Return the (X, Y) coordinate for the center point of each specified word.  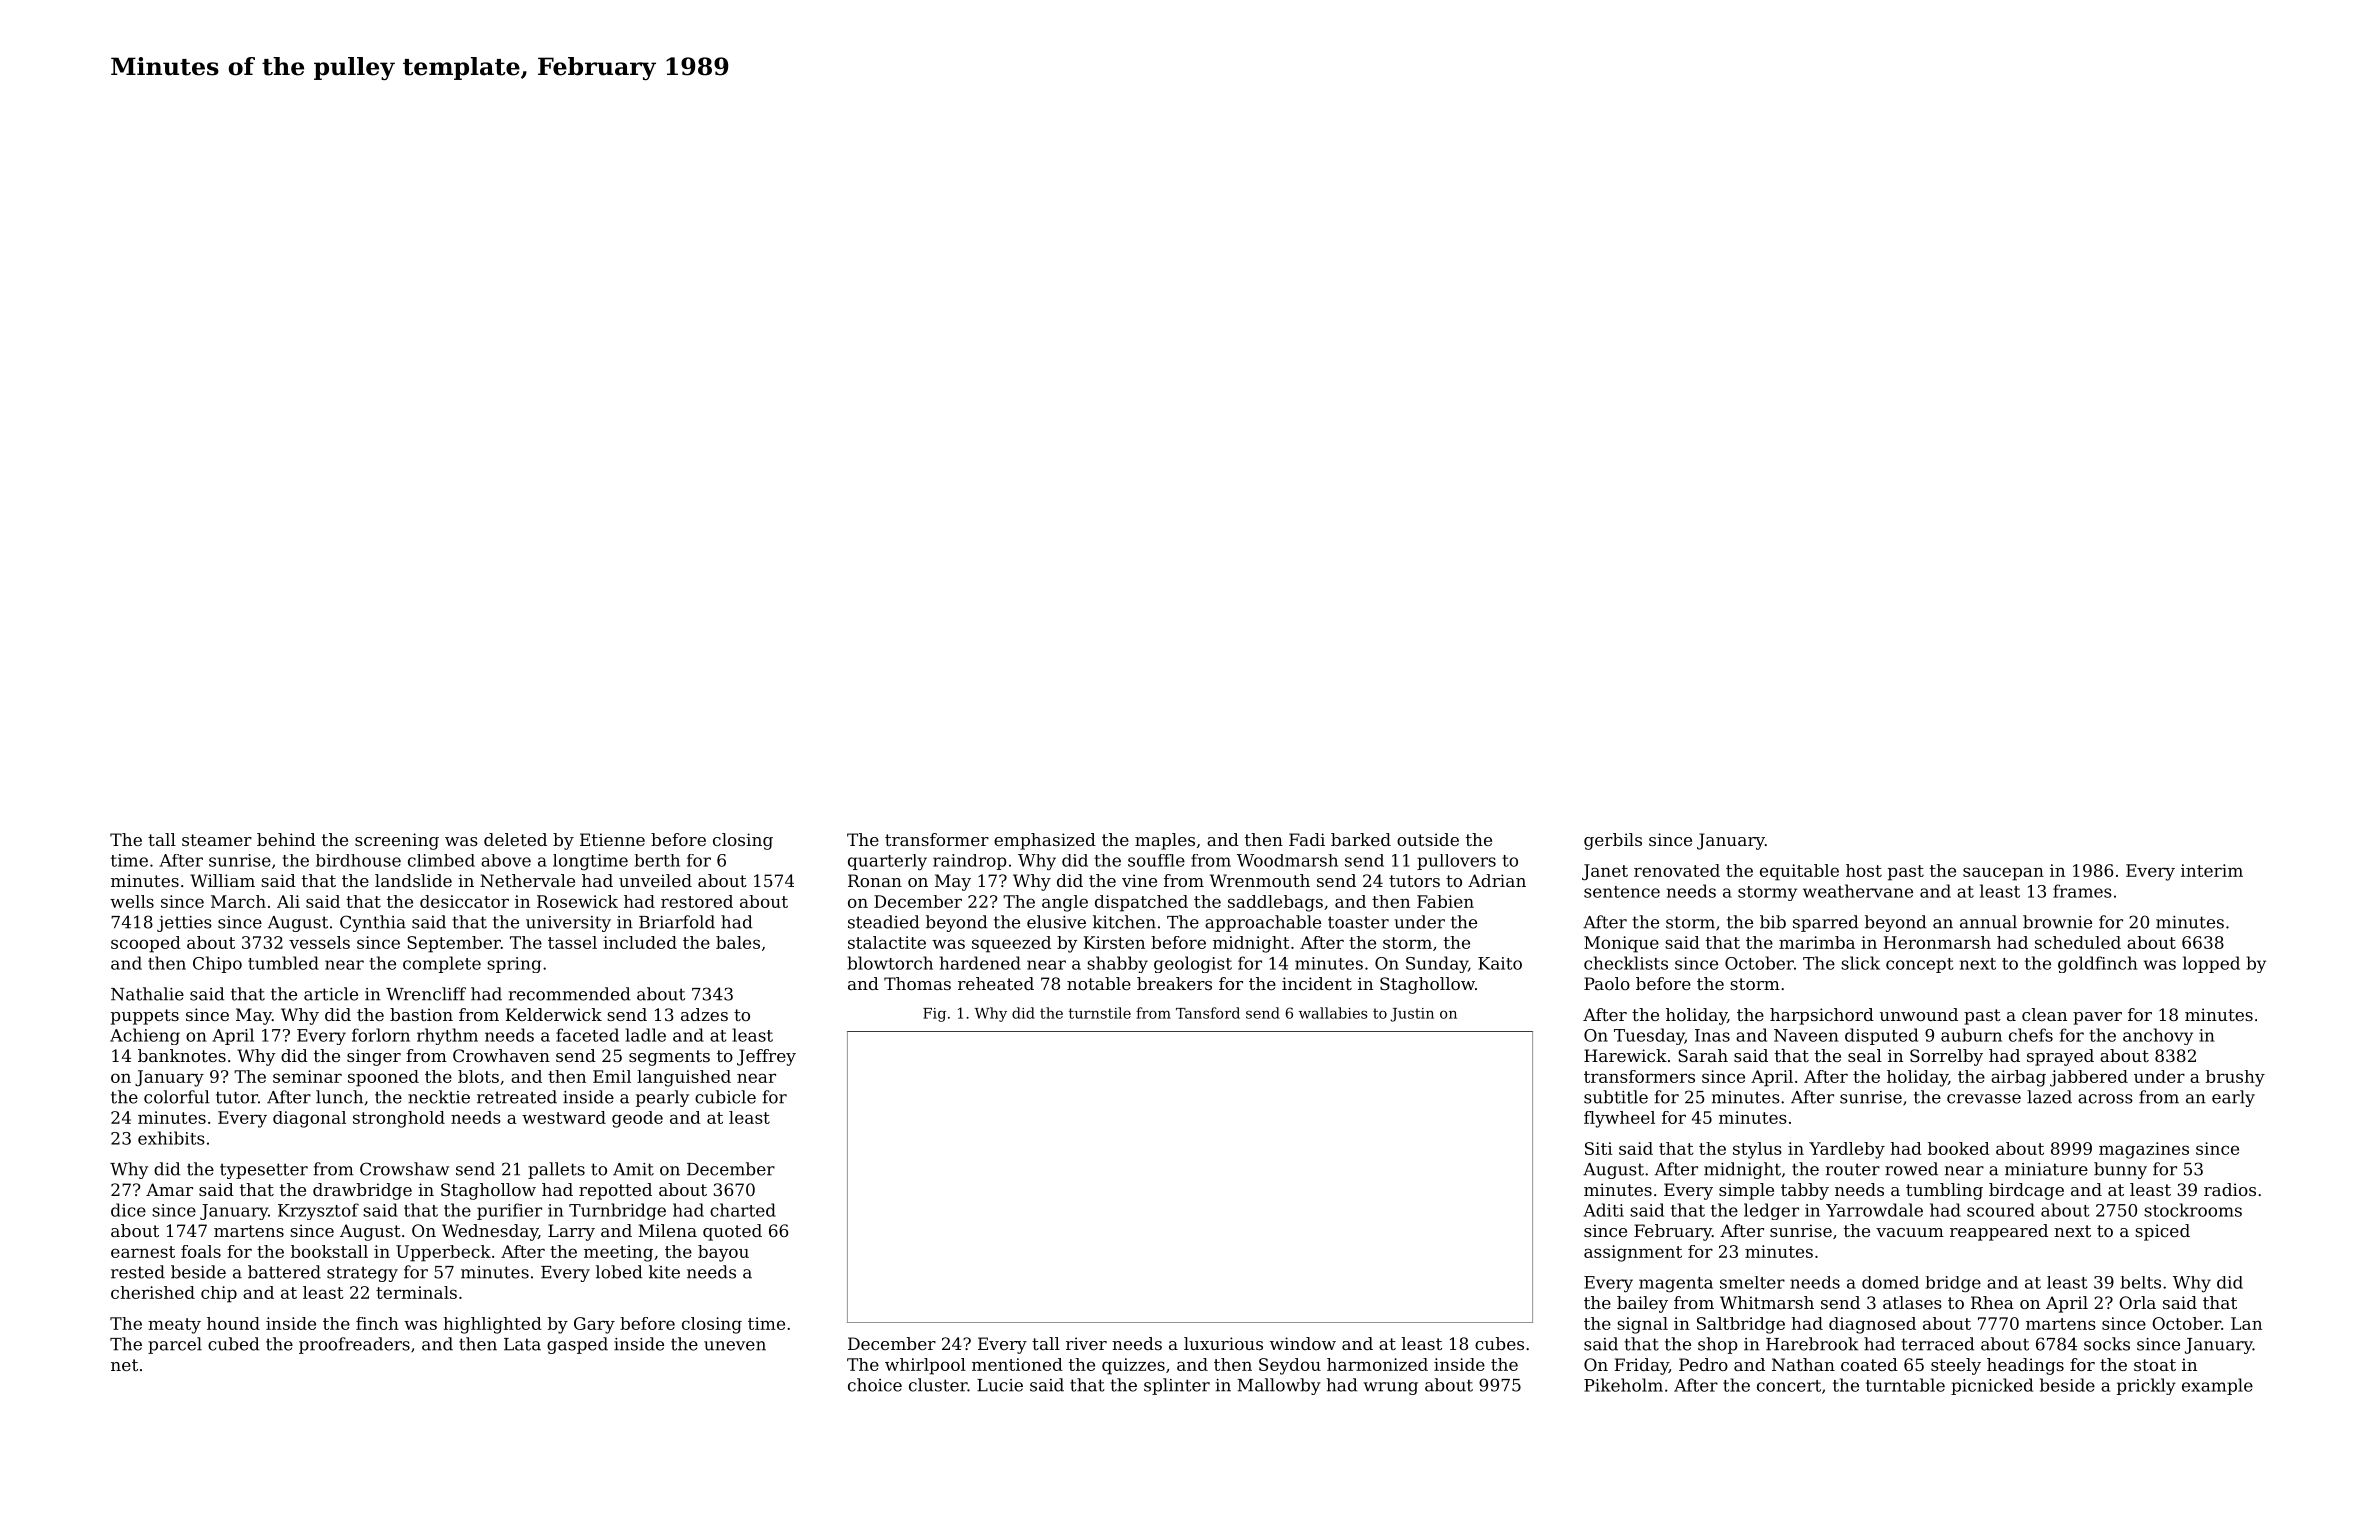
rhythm (447, 1036)
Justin (1412, 1015)
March (238, 901)
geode (637, 1119)
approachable (1263, 923)
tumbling (1944, 1191)
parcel (175, 1345)
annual (1988, 922)
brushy (2235, 1078)
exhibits (171, 1138)
